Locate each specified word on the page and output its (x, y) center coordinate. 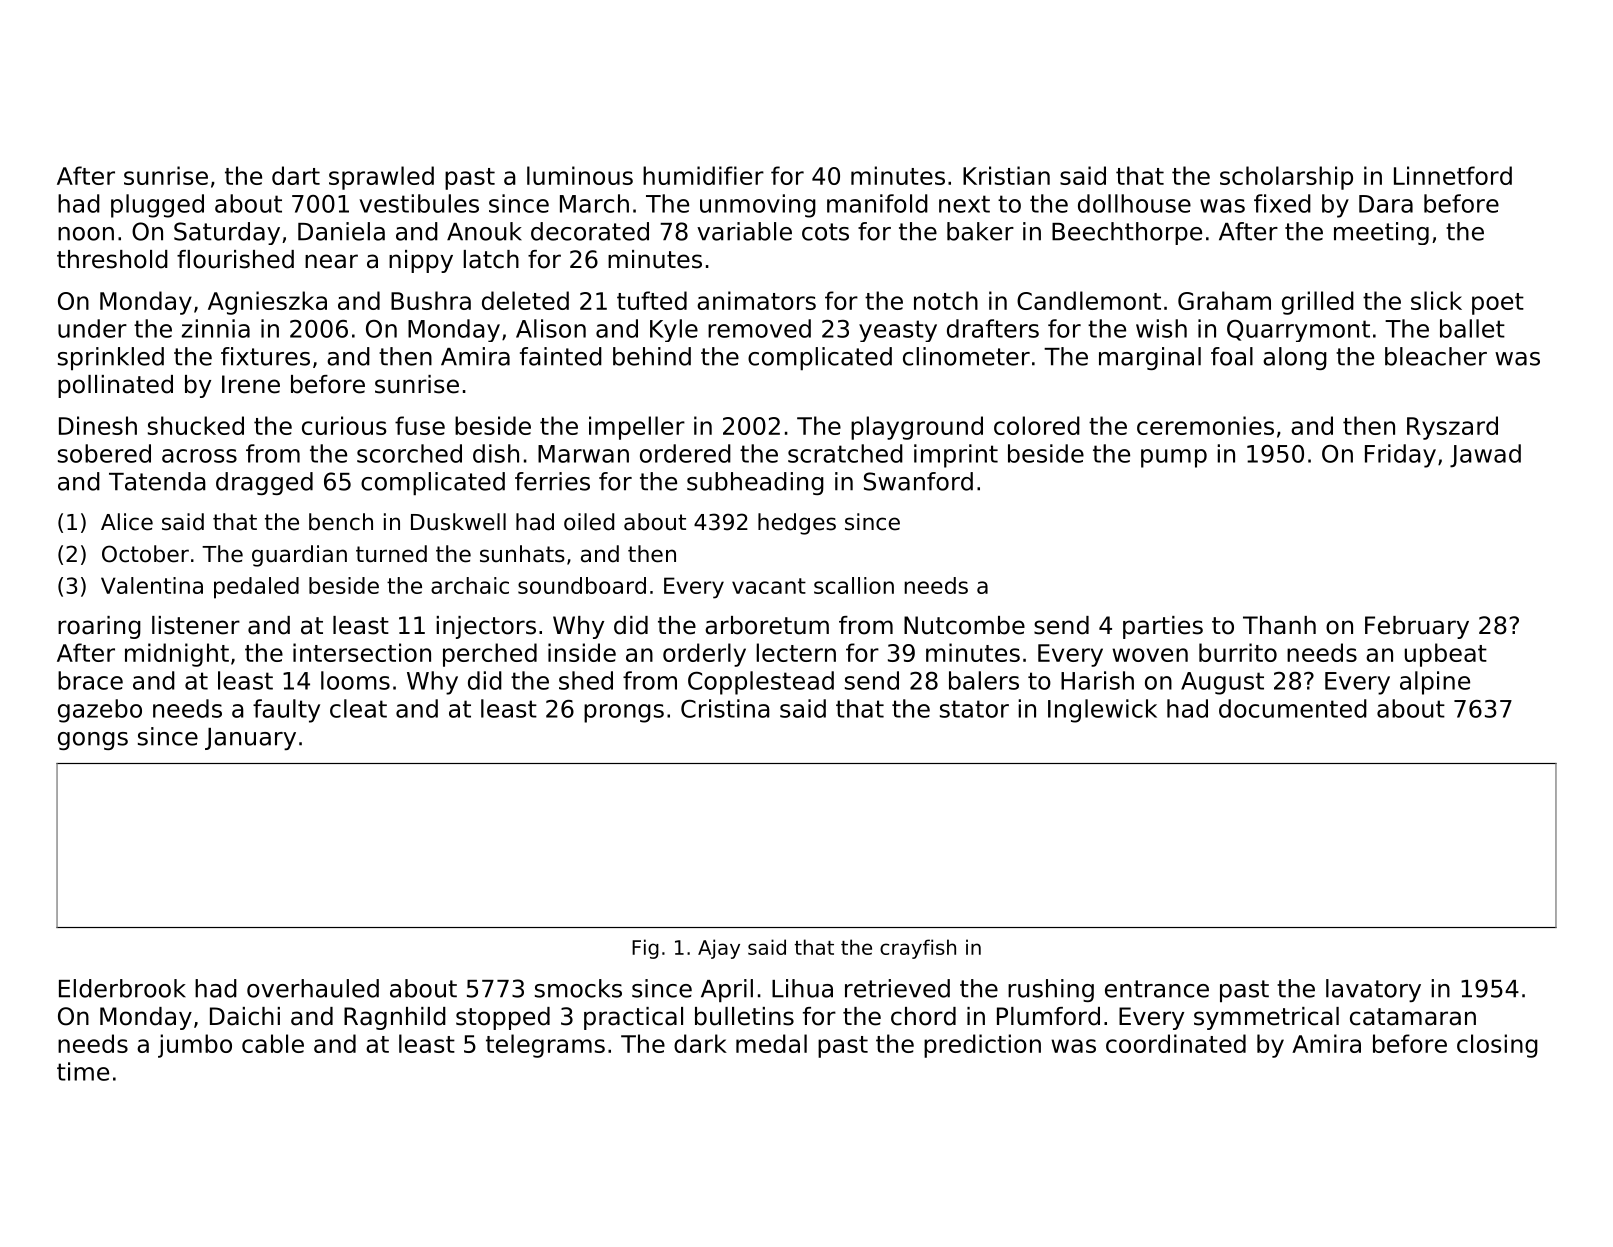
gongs (93, 741)
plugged (157, 206)
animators (756, 300)
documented (1293, 708)
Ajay (719, 949)
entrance (1157, 989)
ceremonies (1205, 425)
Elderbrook (122, 988)
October (145, 554)
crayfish (918, 949)
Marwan (583, 454)
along (1295, 358)
